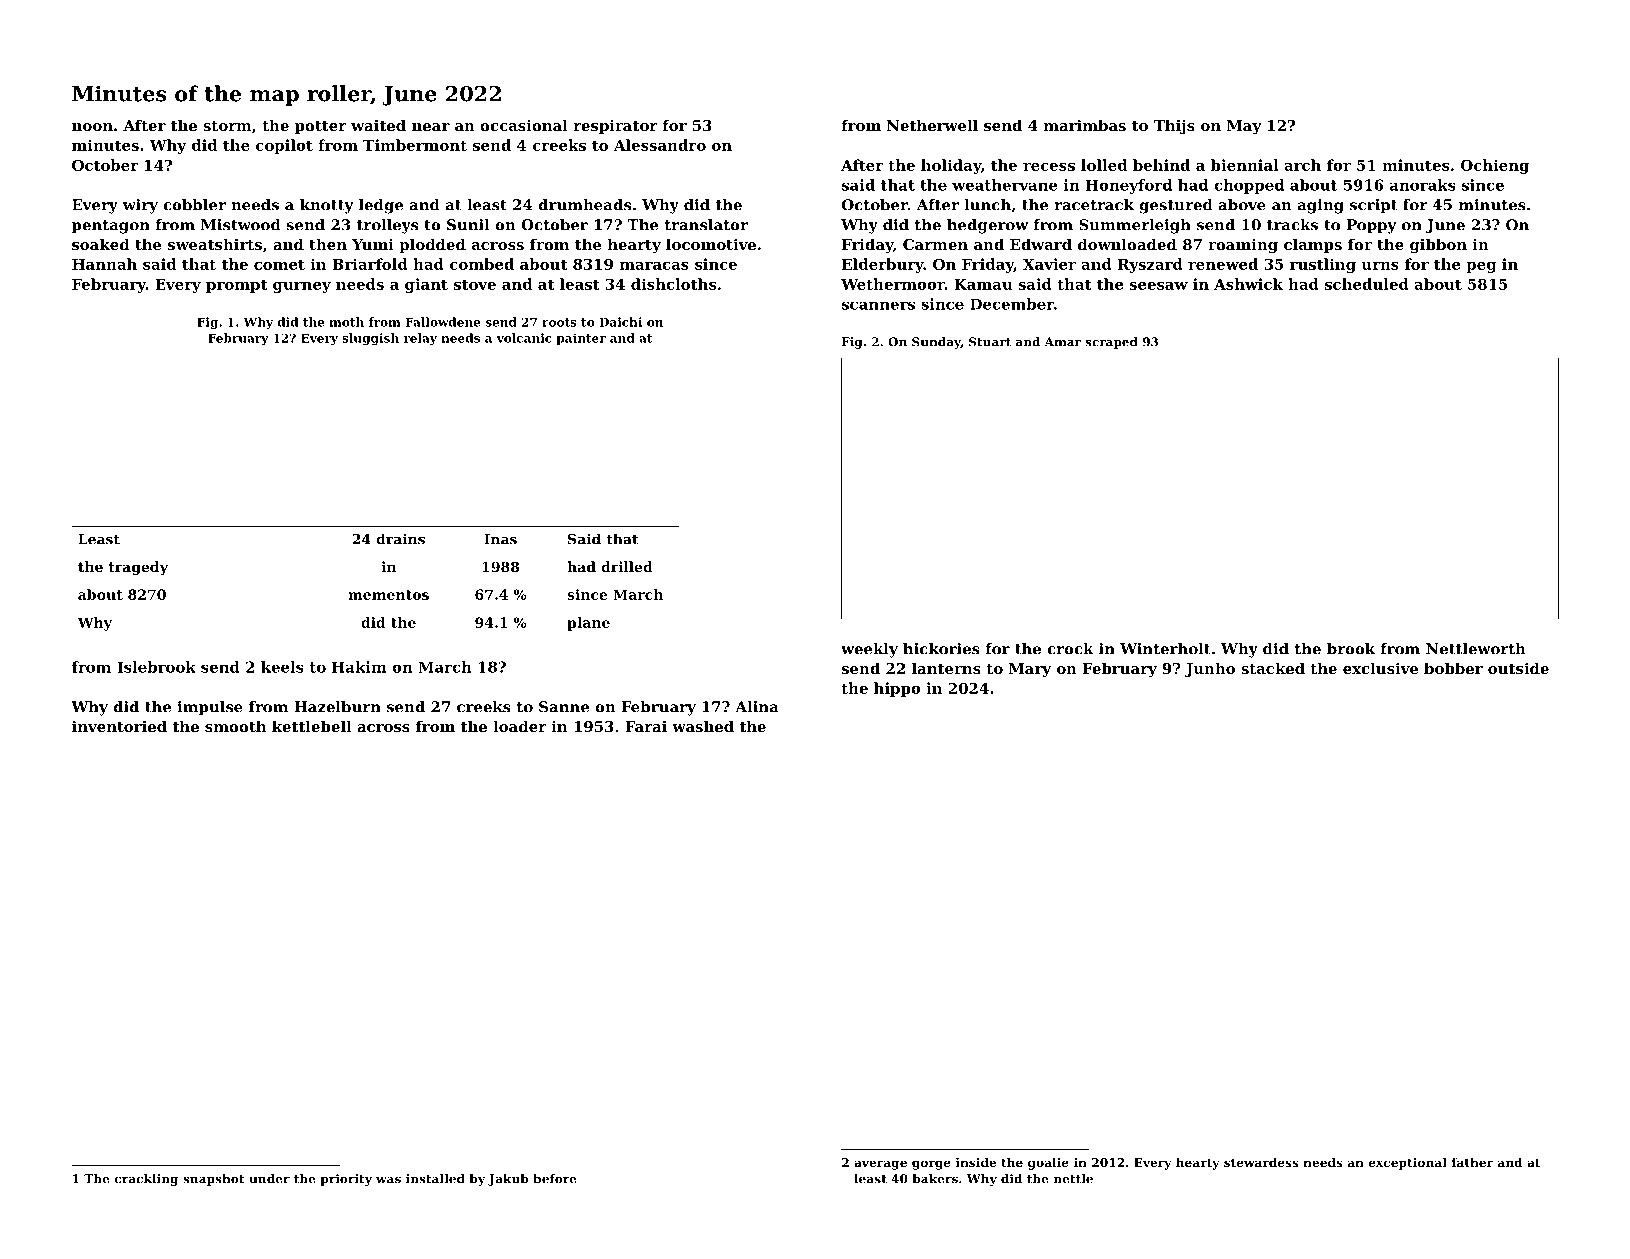 Image resolution: width=1630 pixels, height=1259 pixels. What do you see at coordinates (1453, 668) in the screenshot?
I see `bobber` at bounding box center [1453, 668].
